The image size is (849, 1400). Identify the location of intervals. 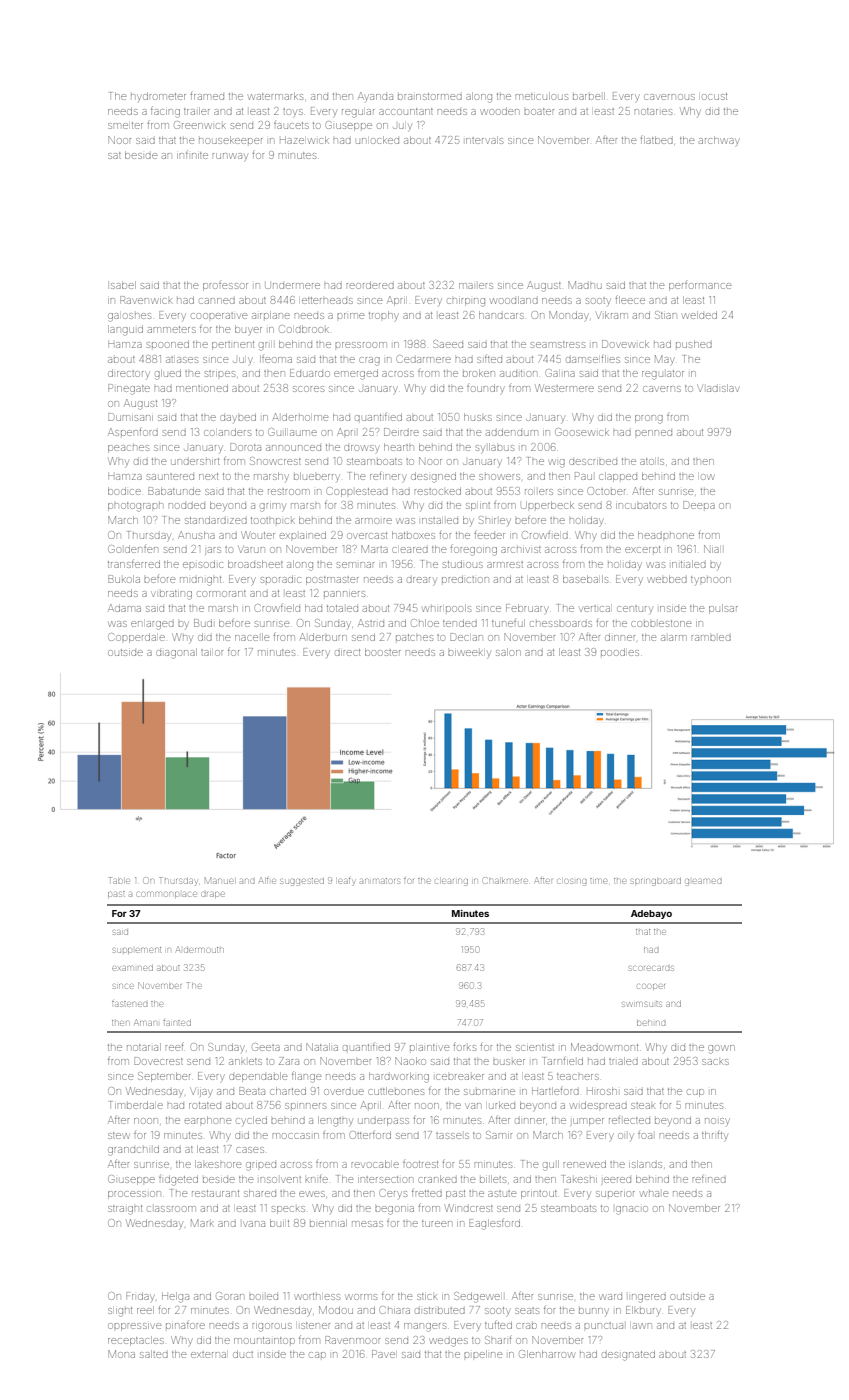
(484, 140).
